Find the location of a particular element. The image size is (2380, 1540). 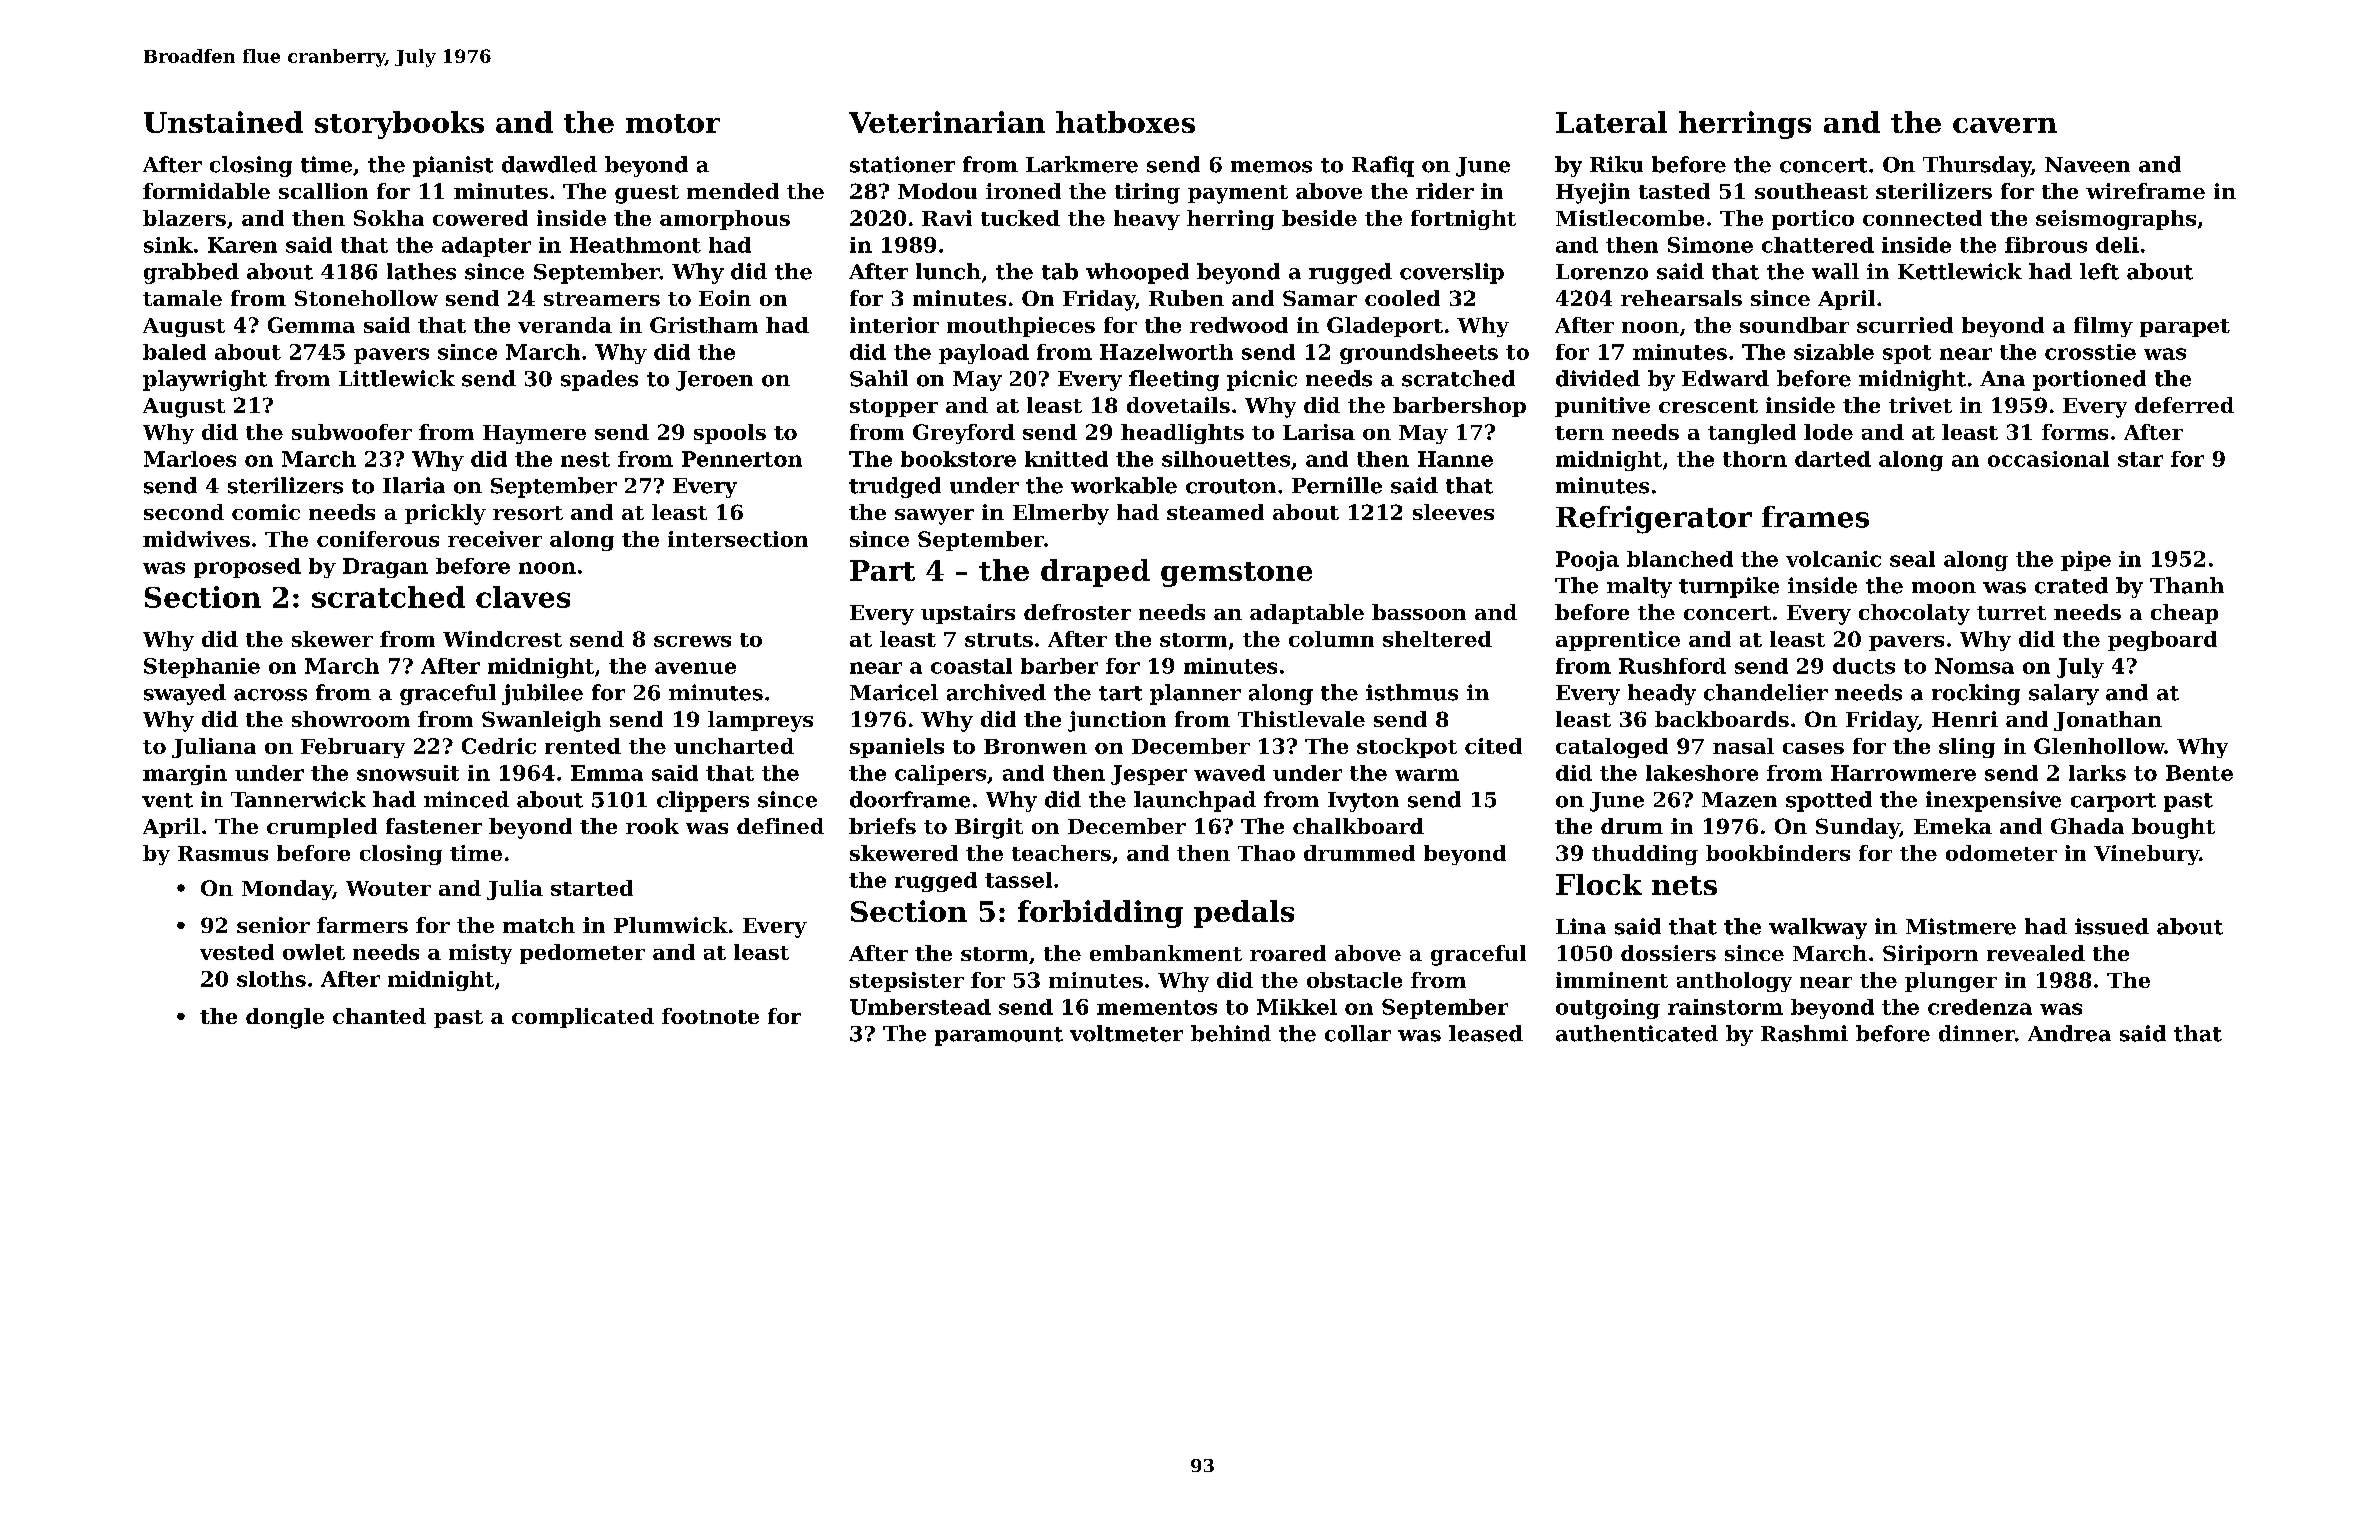

footnote is located at coordinates (710, 1016).
